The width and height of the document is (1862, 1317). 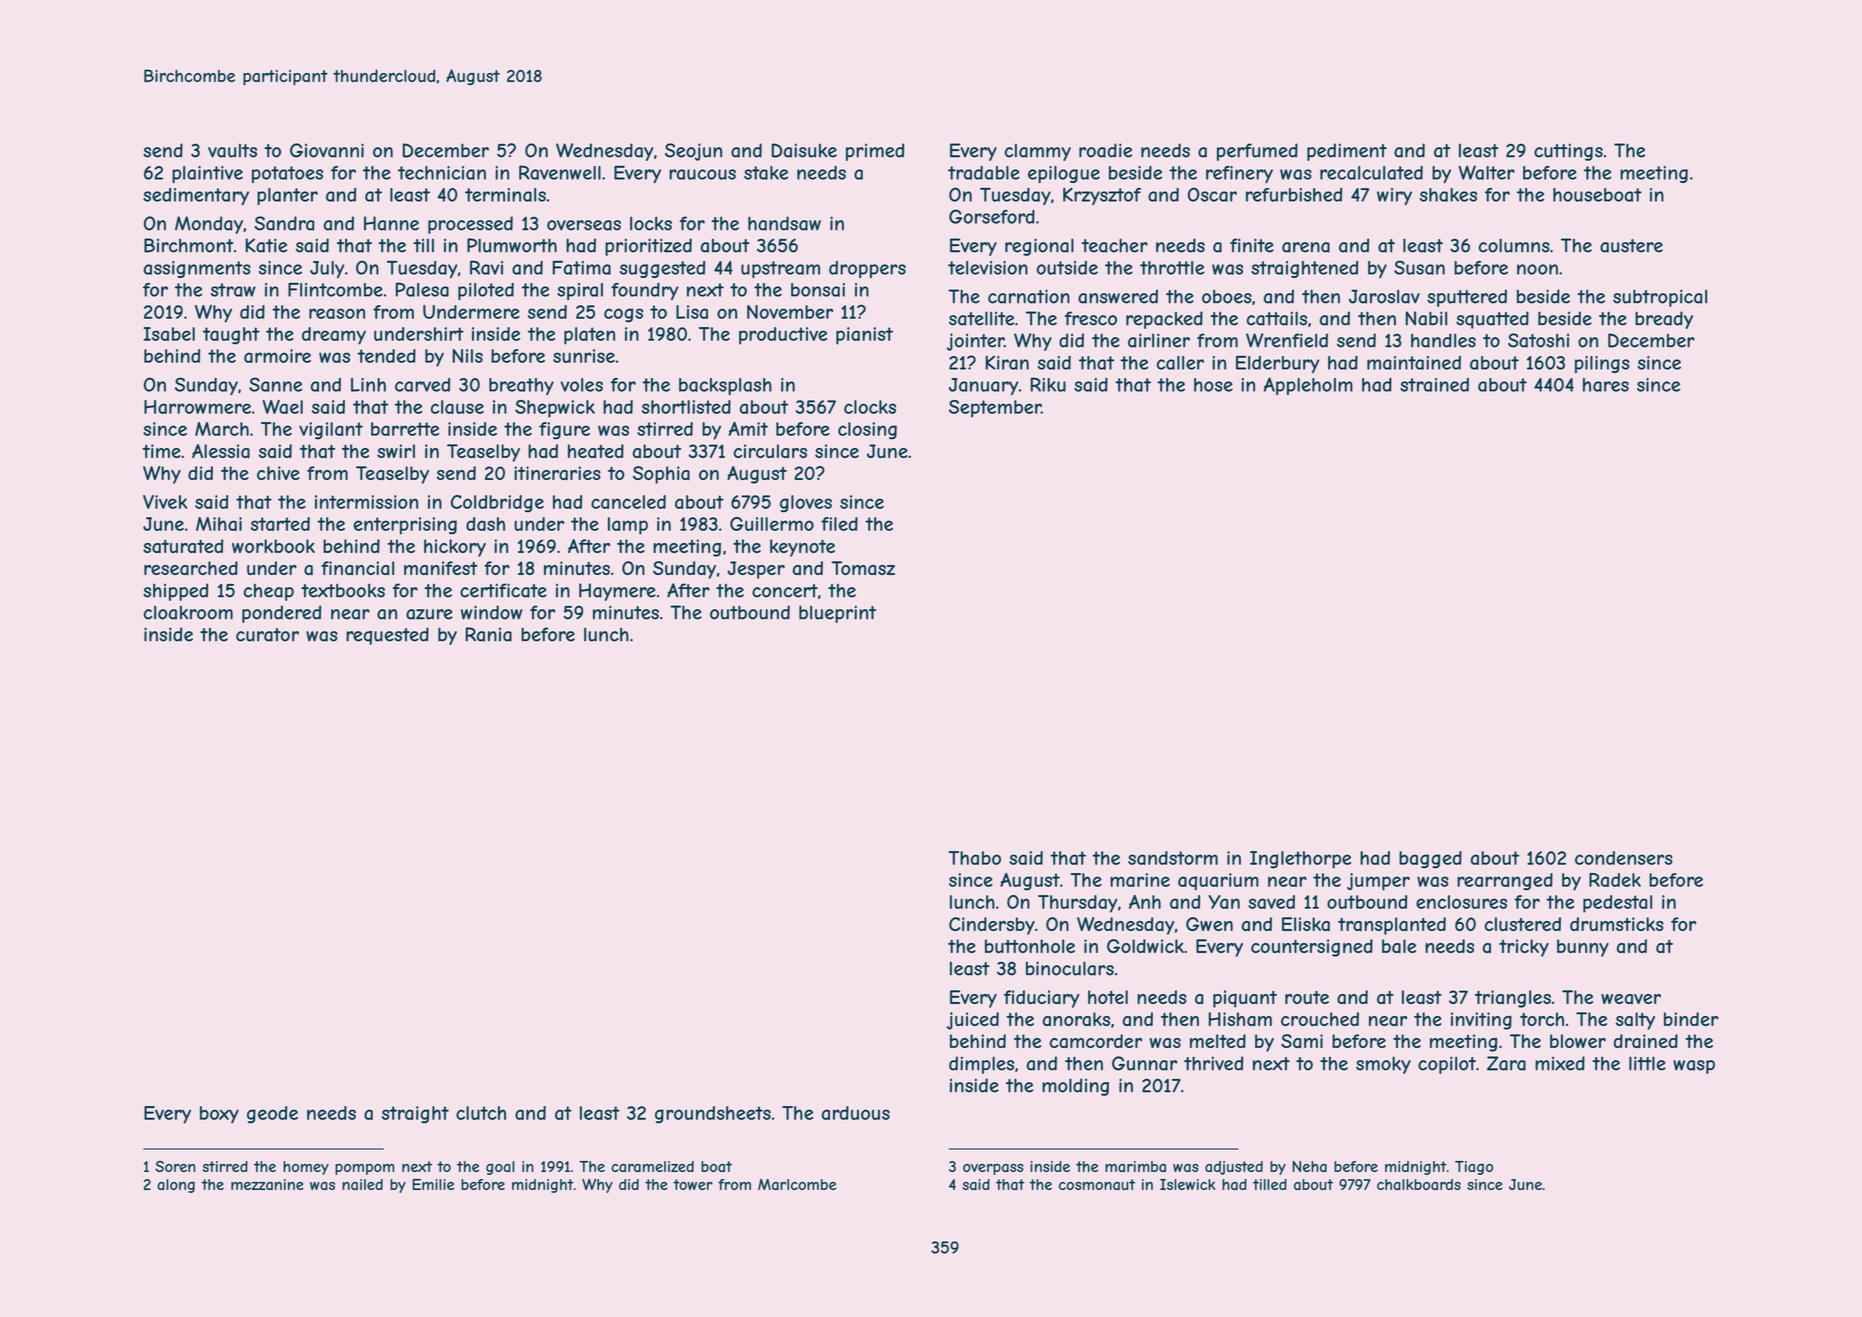 What do you see at coordinates (1213, 385) in the document?
I see `hose` at bounding box center [1213, 385].
